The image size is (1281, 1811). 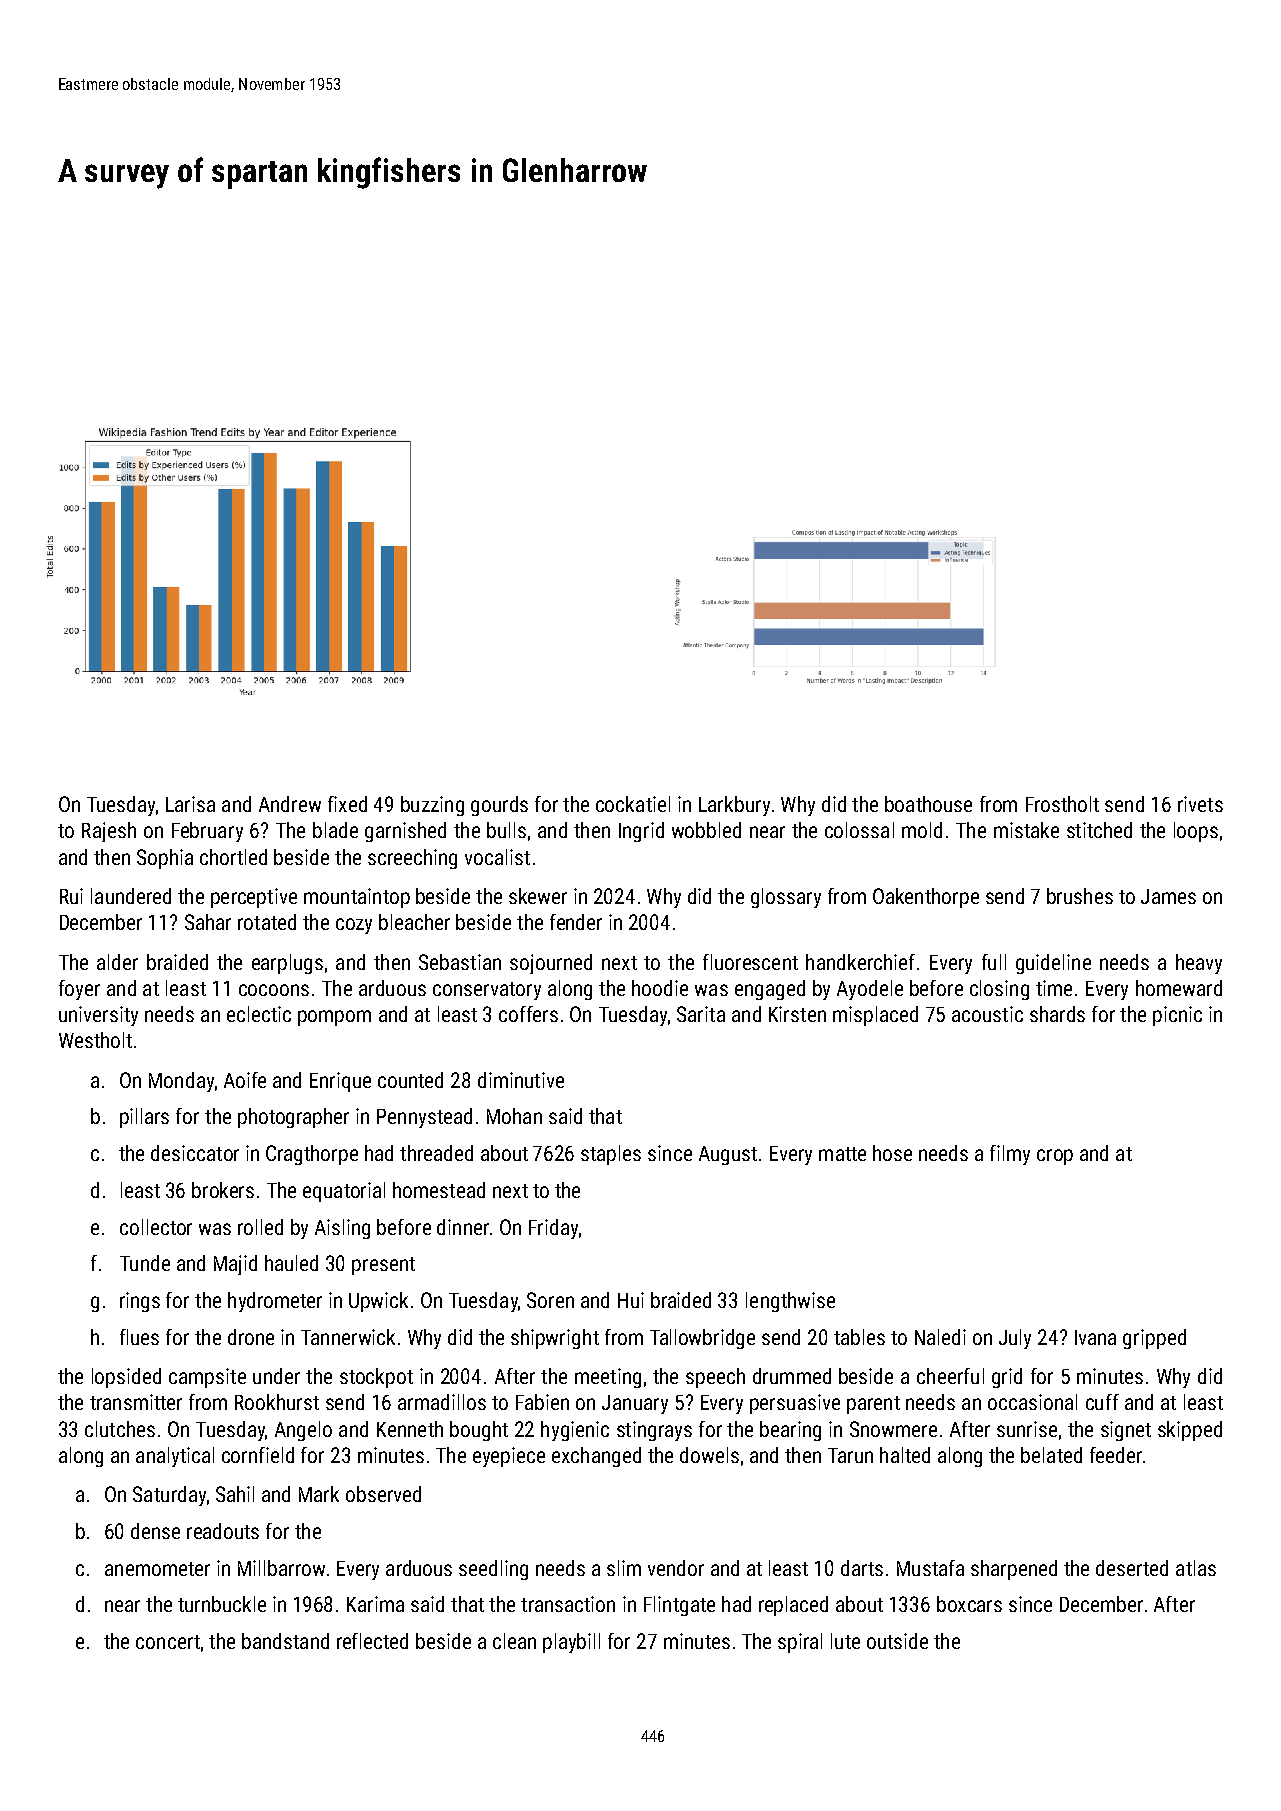 What do you see at coordinates (750, 962) in the page?
I see `fluorescent` at bounding box center [750, 962].
